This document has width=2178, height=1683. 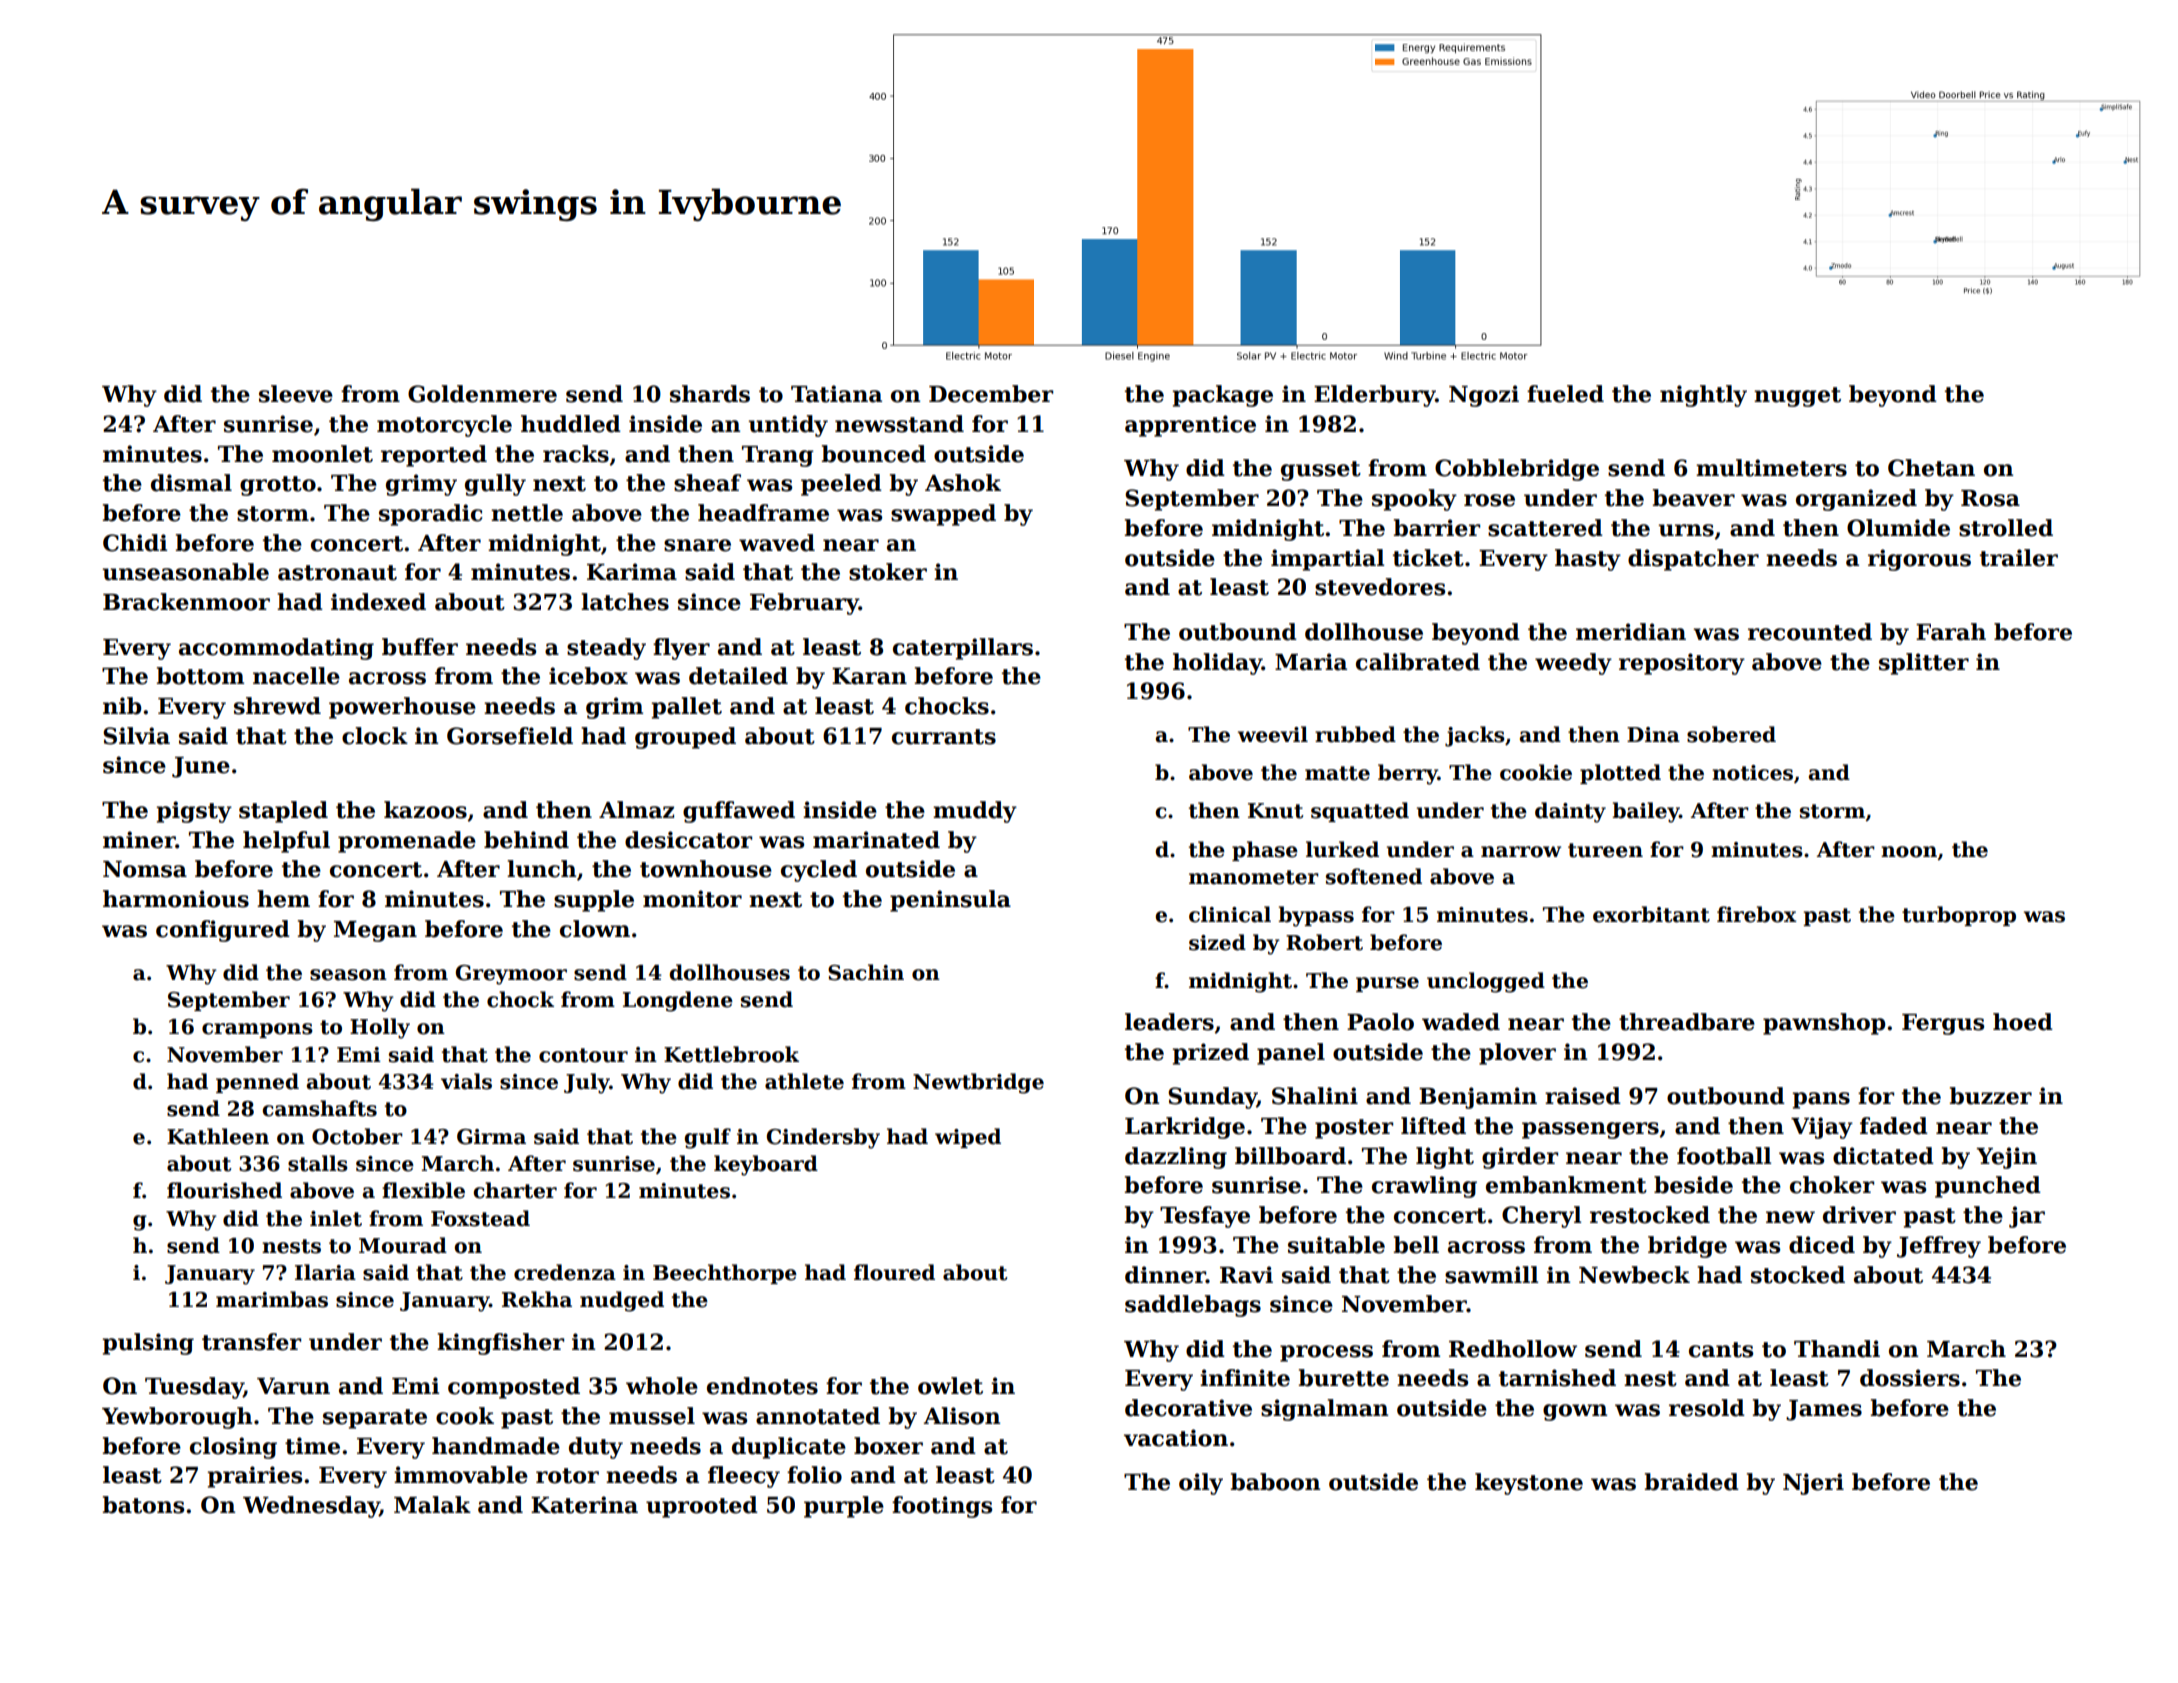 What do you see at coordinates (143, 1505) in the document?
I see `batons` at bounding box center [143, 1505].
